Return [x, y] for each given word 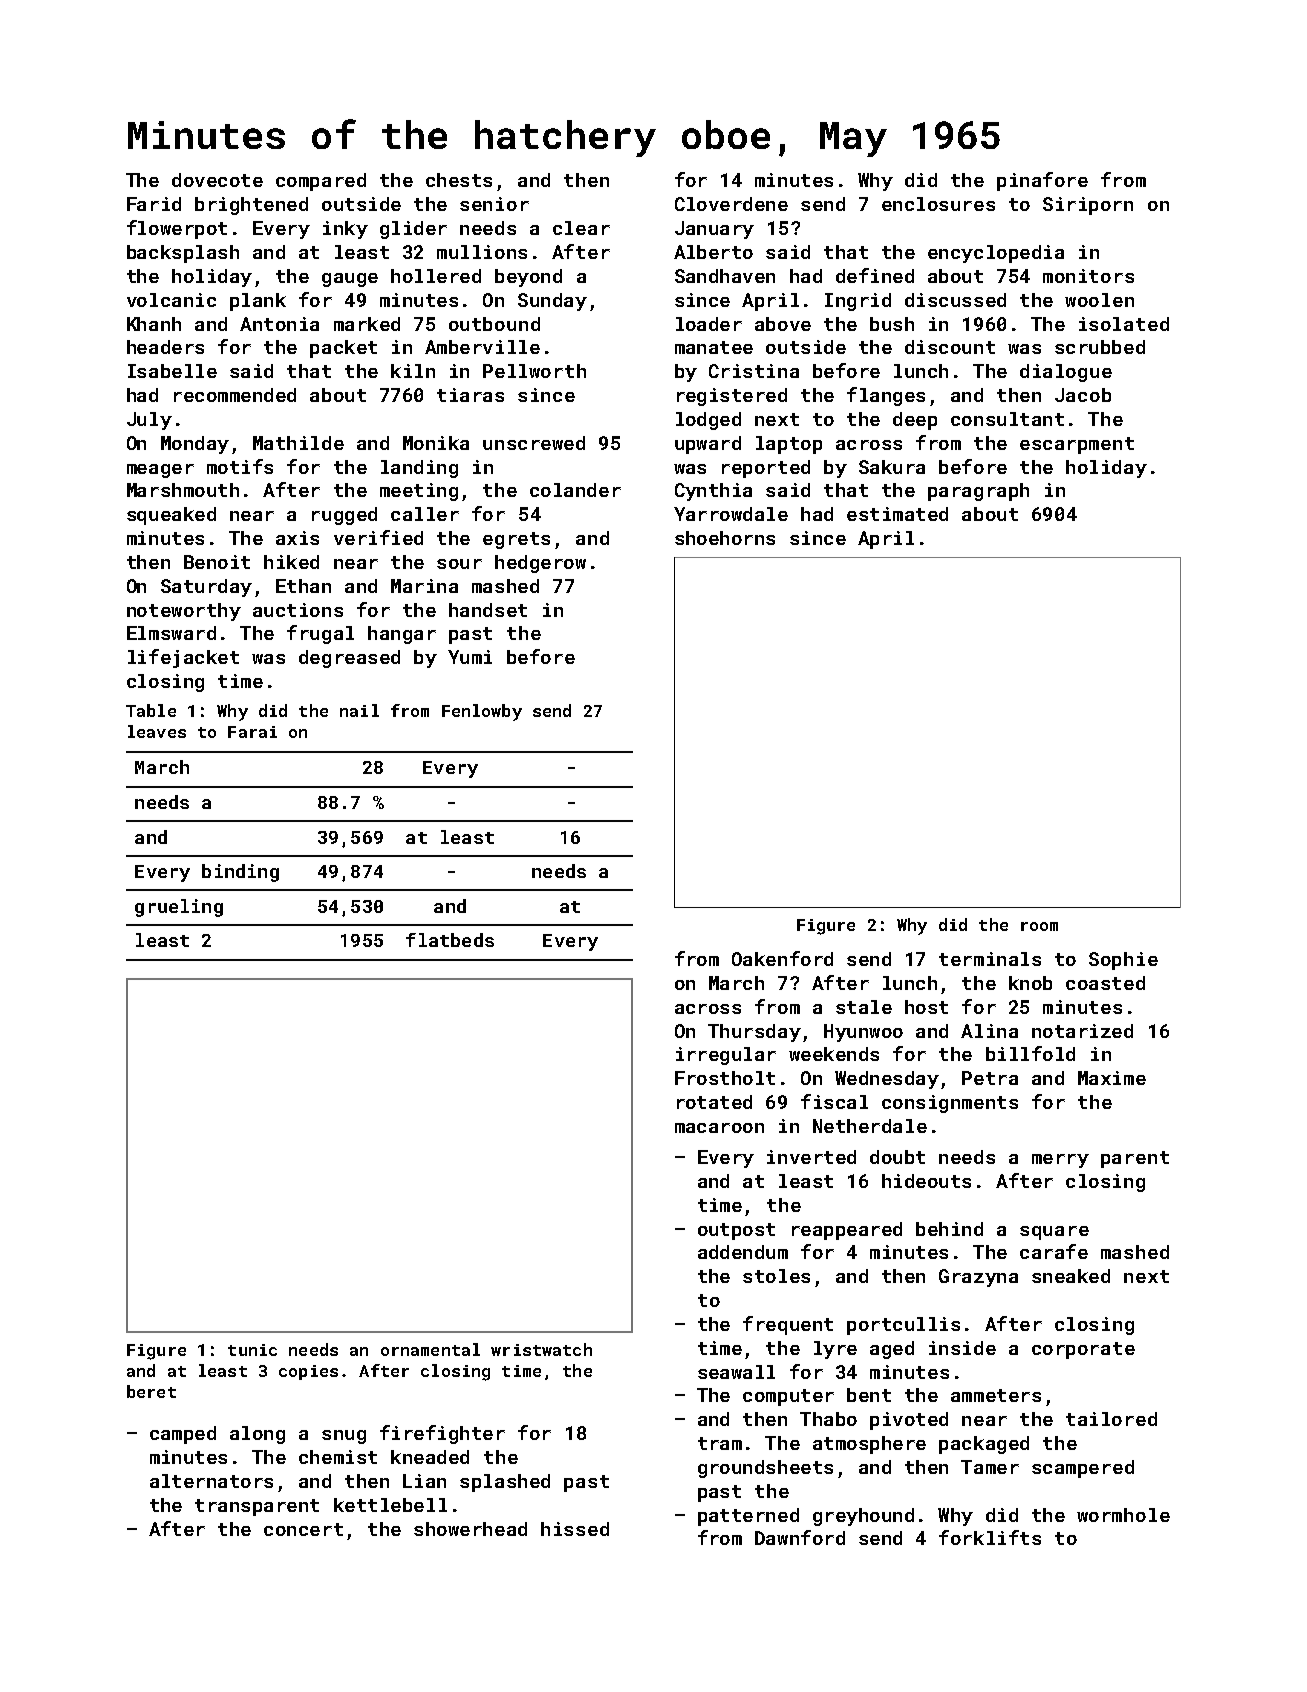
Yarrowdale [731, 514]
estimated [897, 514]
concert [303, 1529]
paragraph [978, 492]
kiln [413, 371]
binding [240, 873]
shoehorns [725, 538]
